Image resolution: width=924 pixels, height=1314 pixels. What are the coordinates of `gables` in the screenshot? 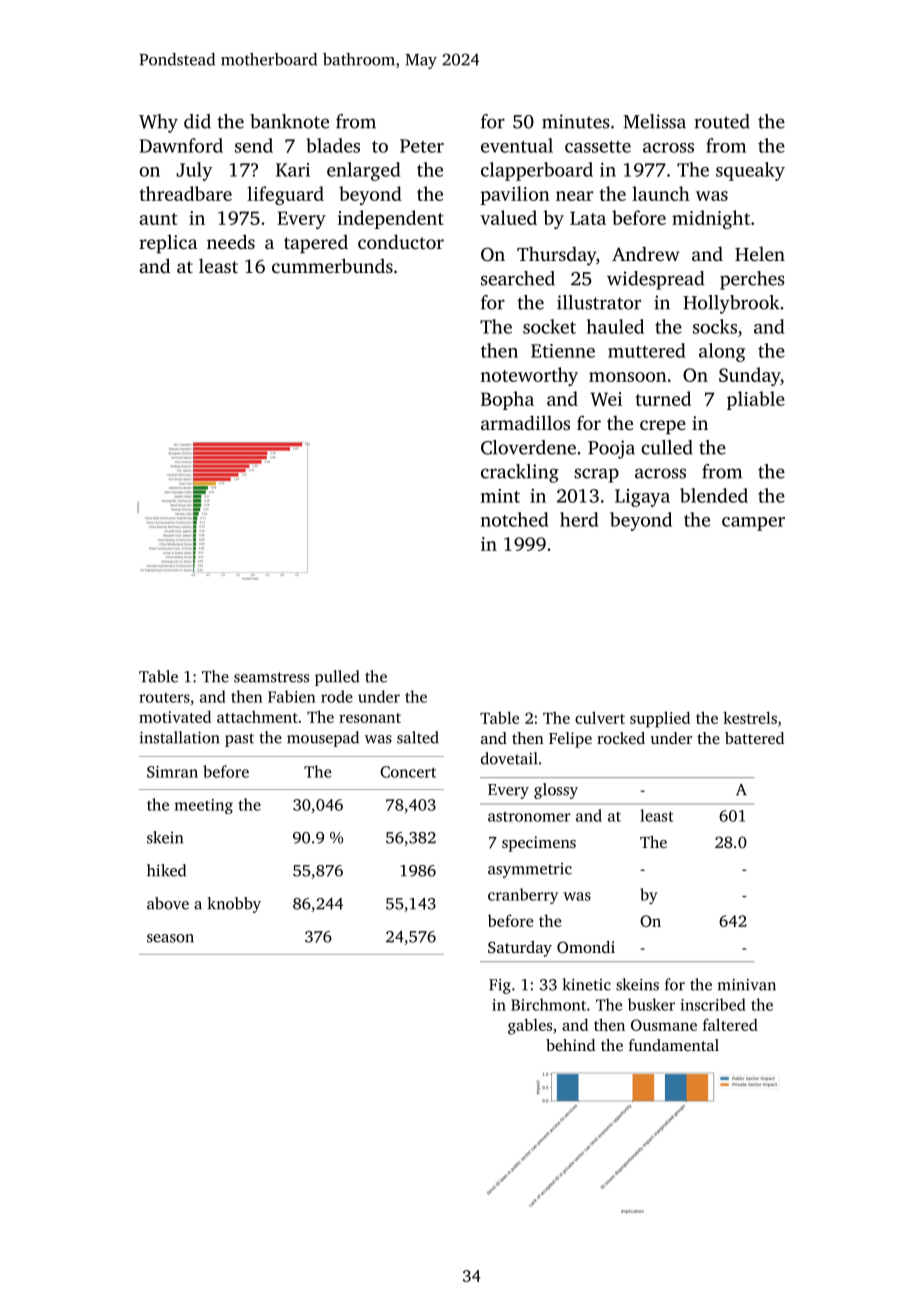 It's located at (530, 1027).
